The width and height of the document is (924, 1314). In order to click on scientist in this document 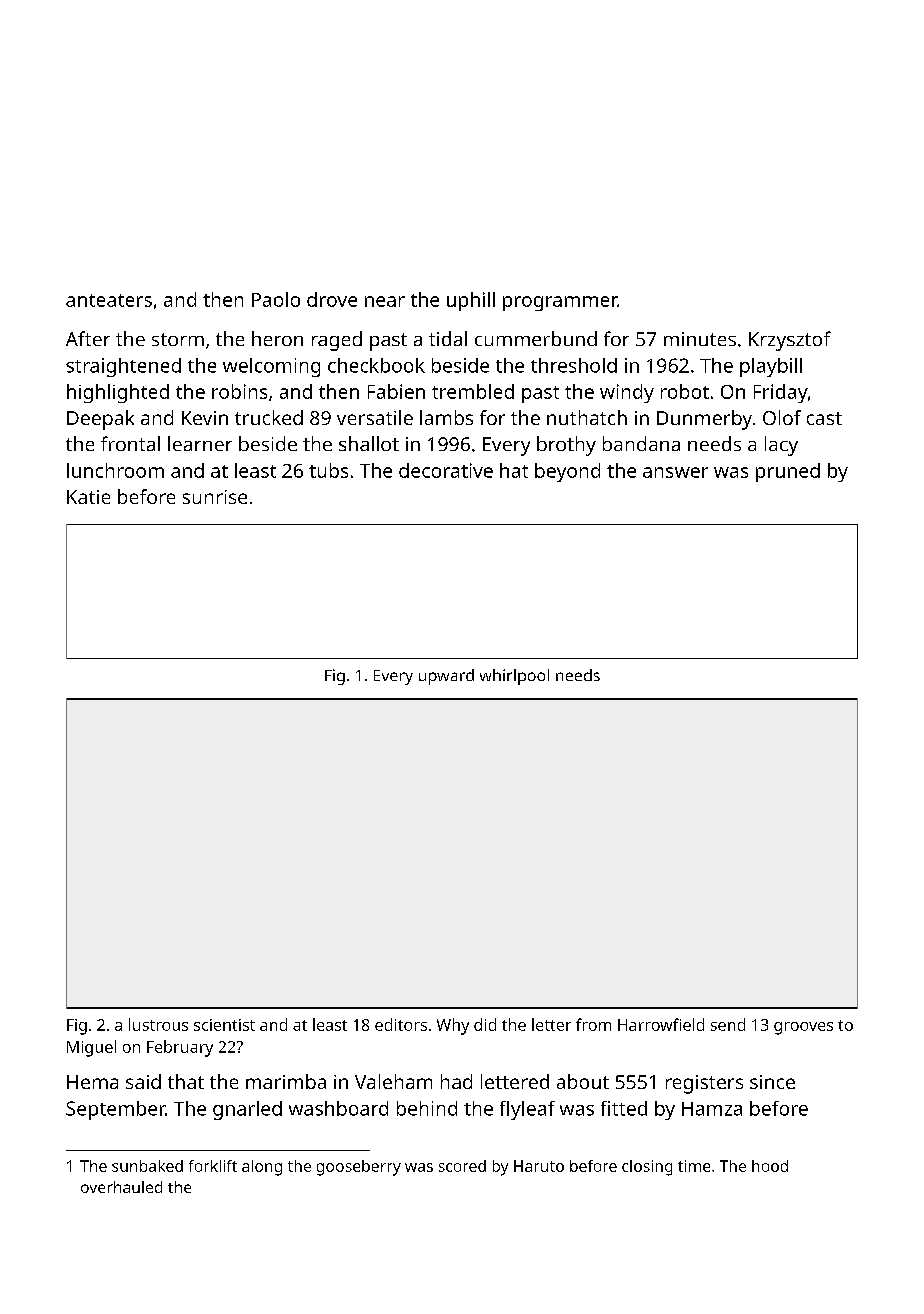, I will do `click(224, 1025)`.
